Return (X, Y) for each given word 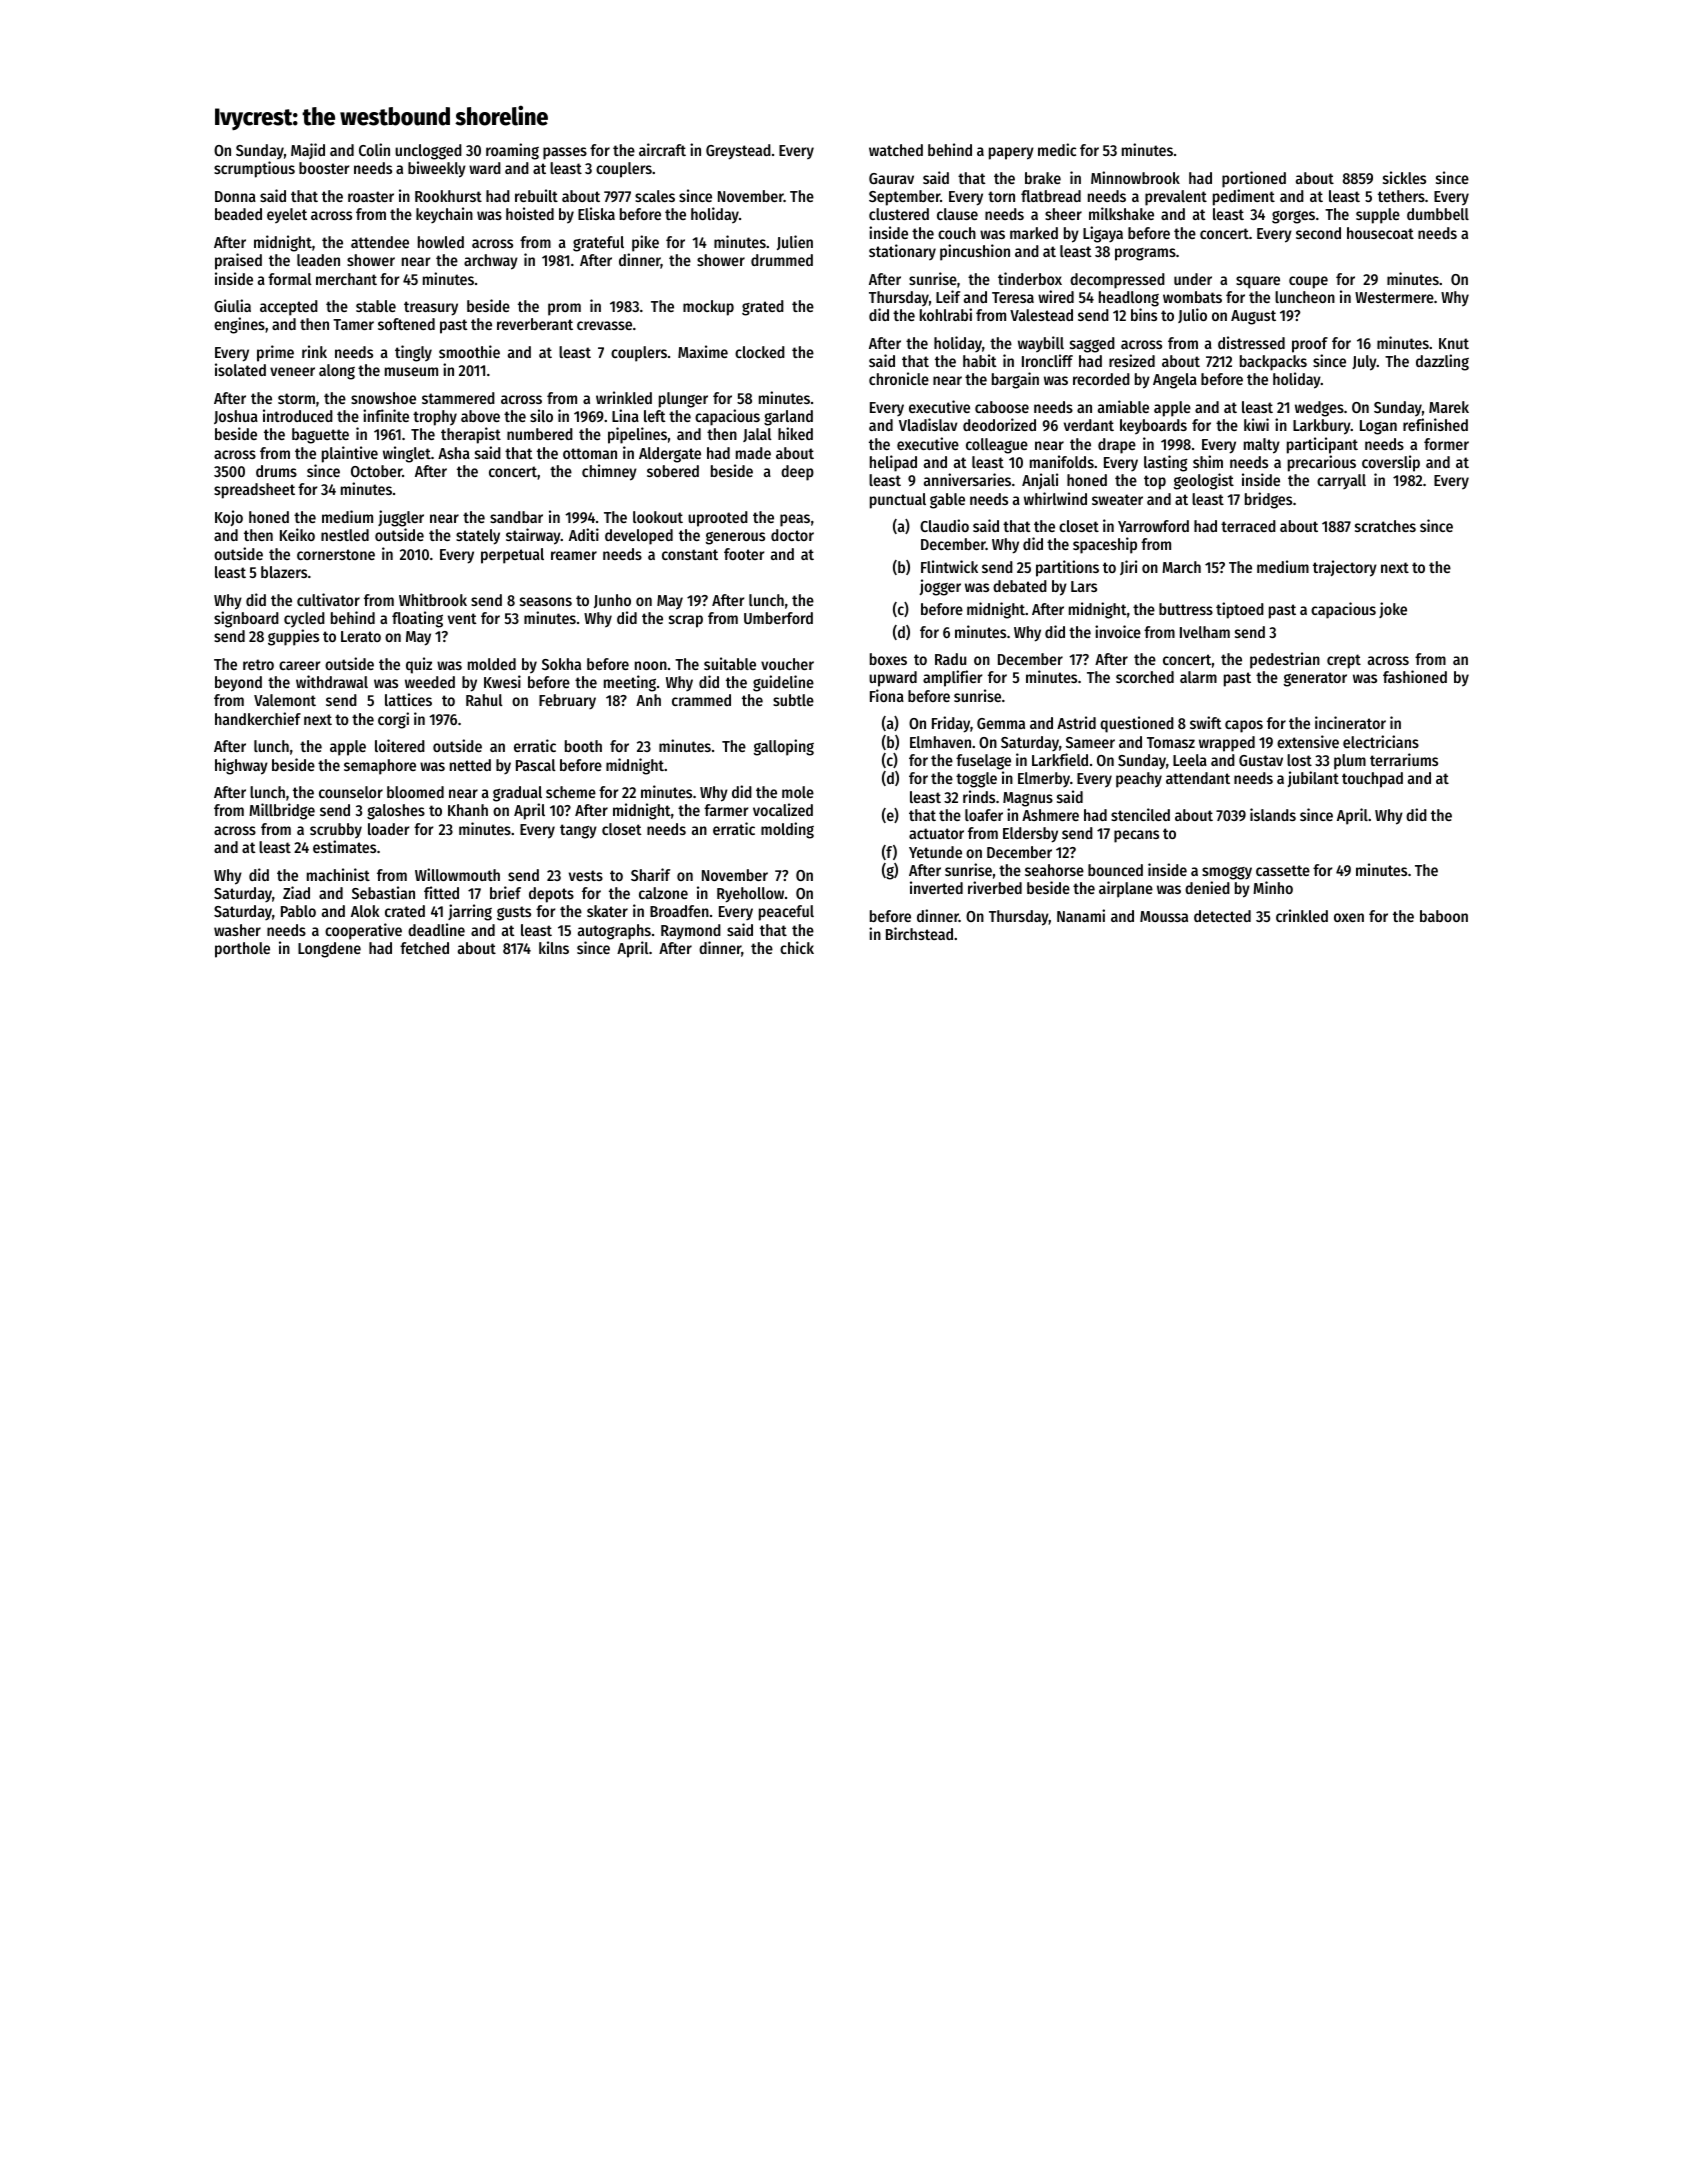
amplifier (952, 678)
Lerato (361, 636)
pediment (1244, 197)
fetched (424, 948)
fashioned (1415, 676)
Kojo (229, 518)
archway (491, 262)
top (1155, 482)
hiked (795, 433)
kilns (554, 947)
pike (645, 243)
